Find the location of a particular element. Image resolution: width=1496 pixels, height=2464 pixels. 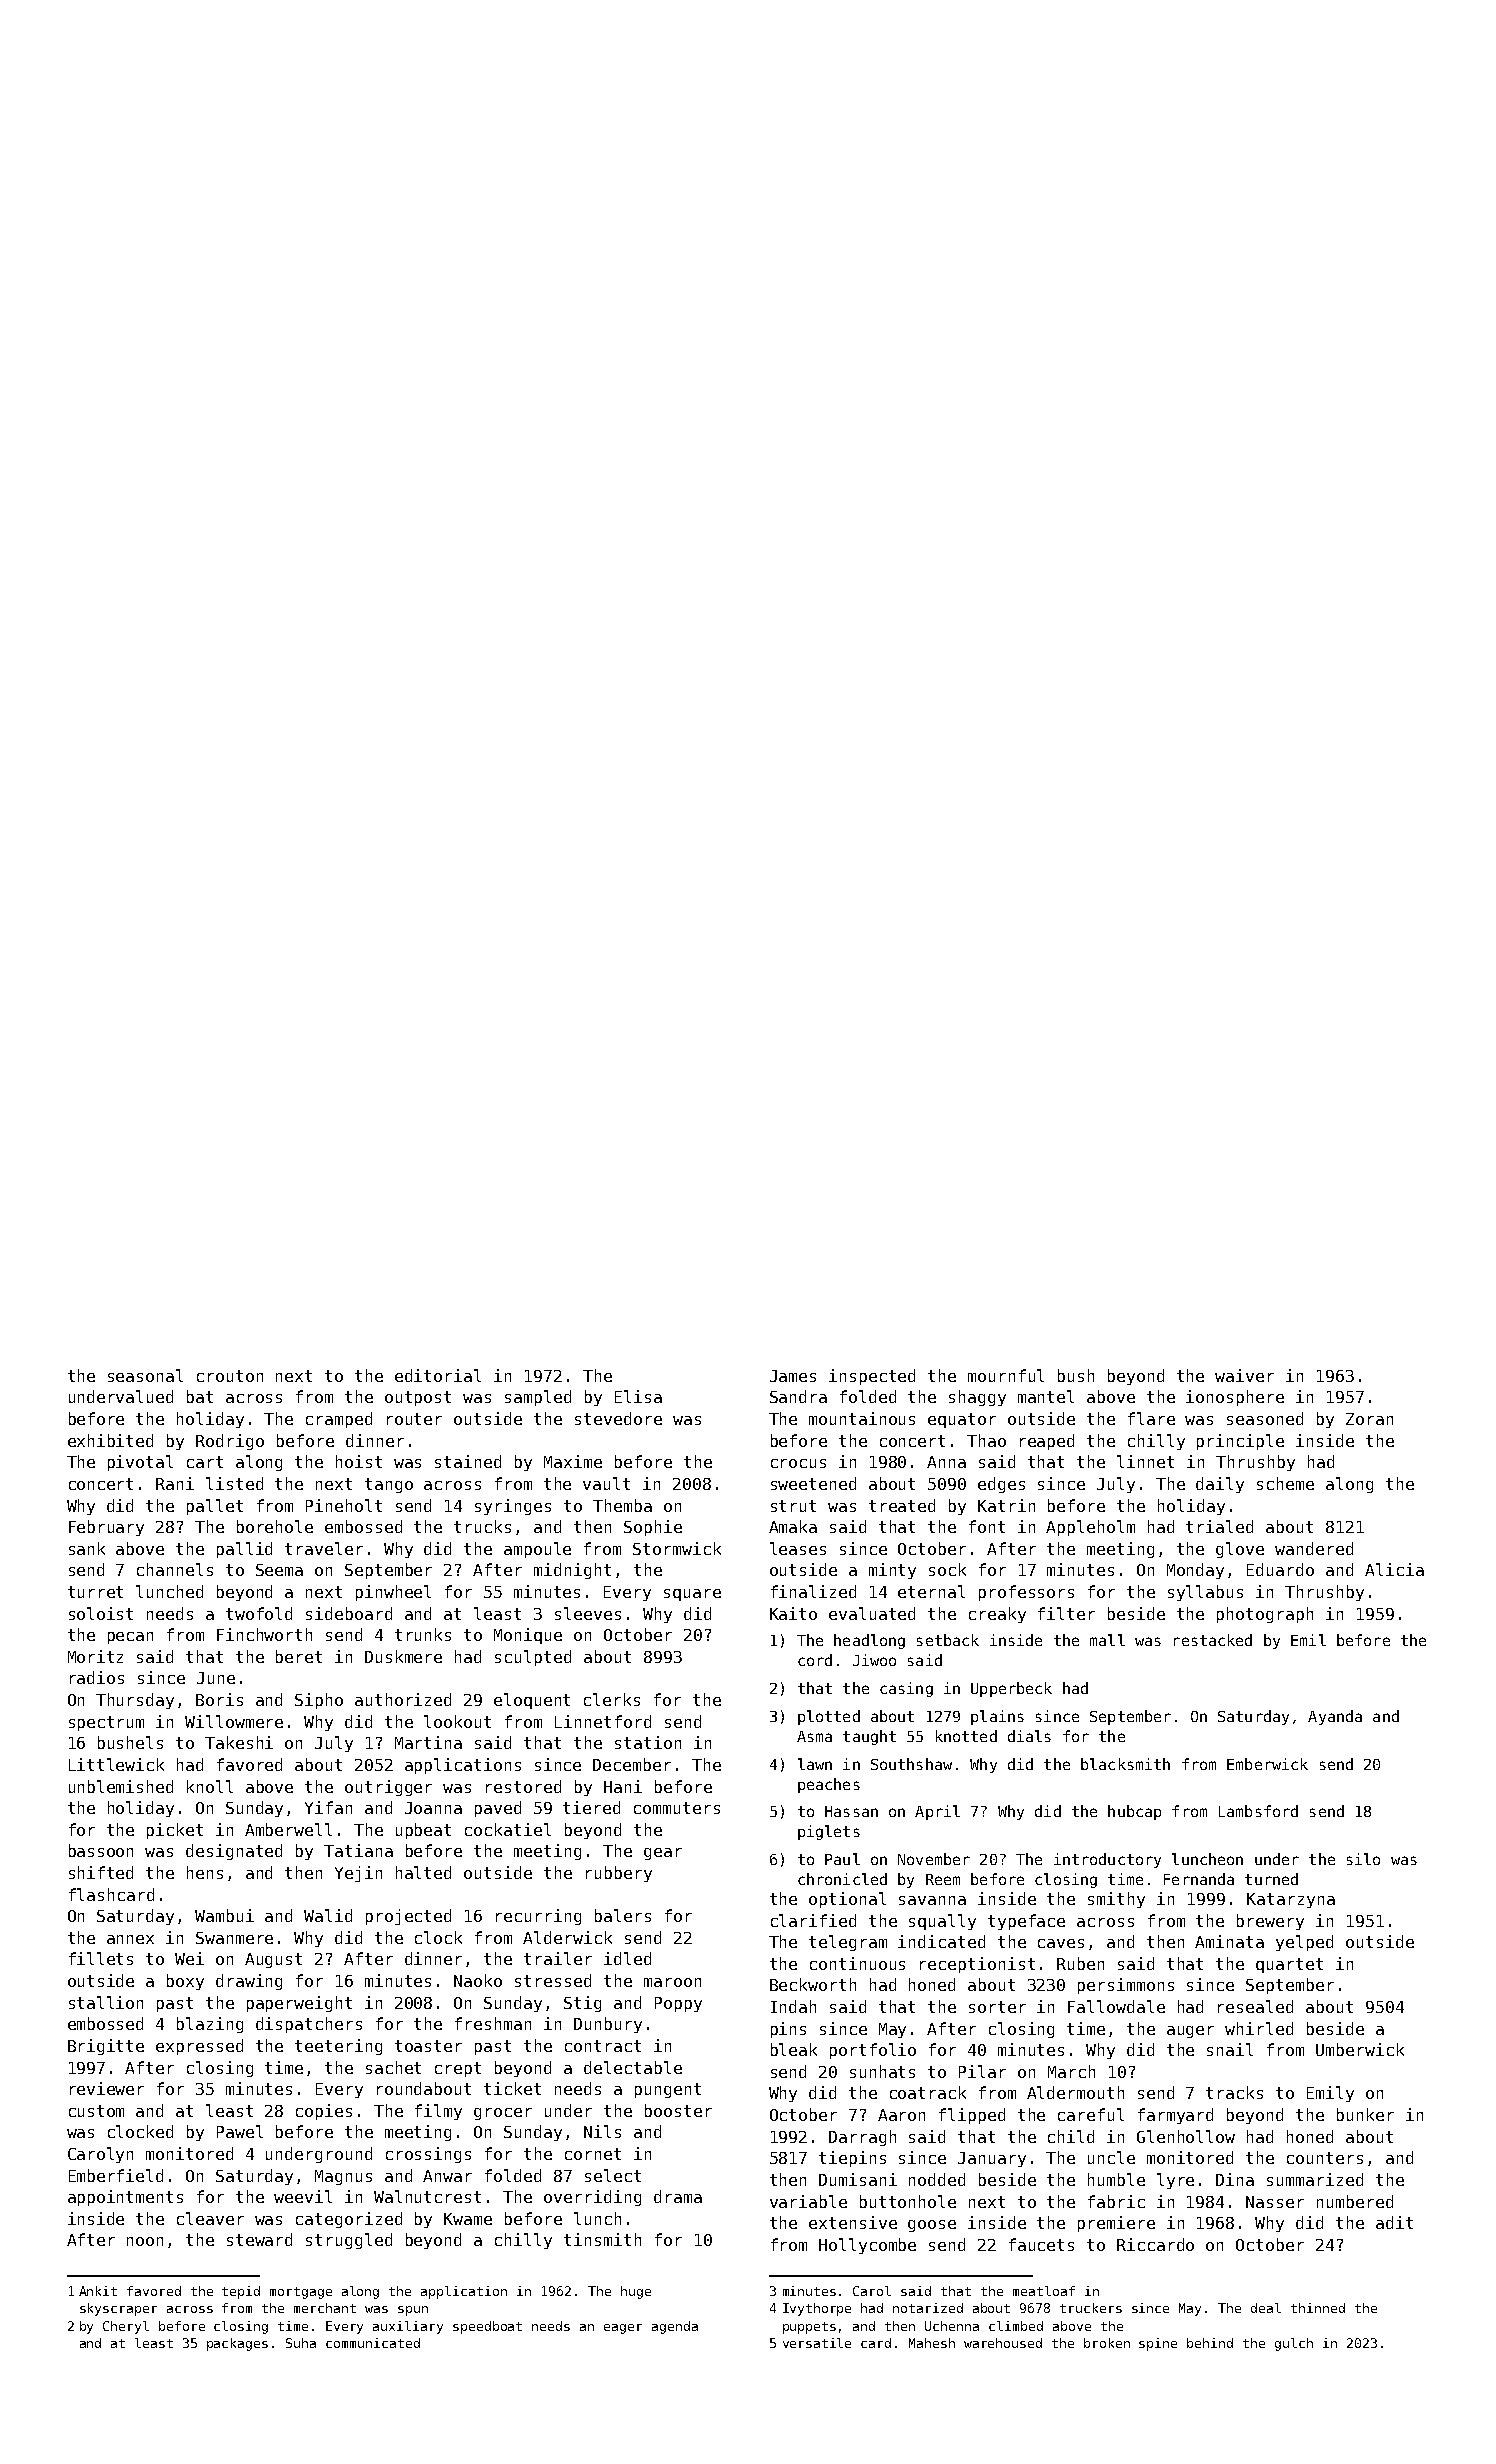

James is located at coordinates (793, 1376).
